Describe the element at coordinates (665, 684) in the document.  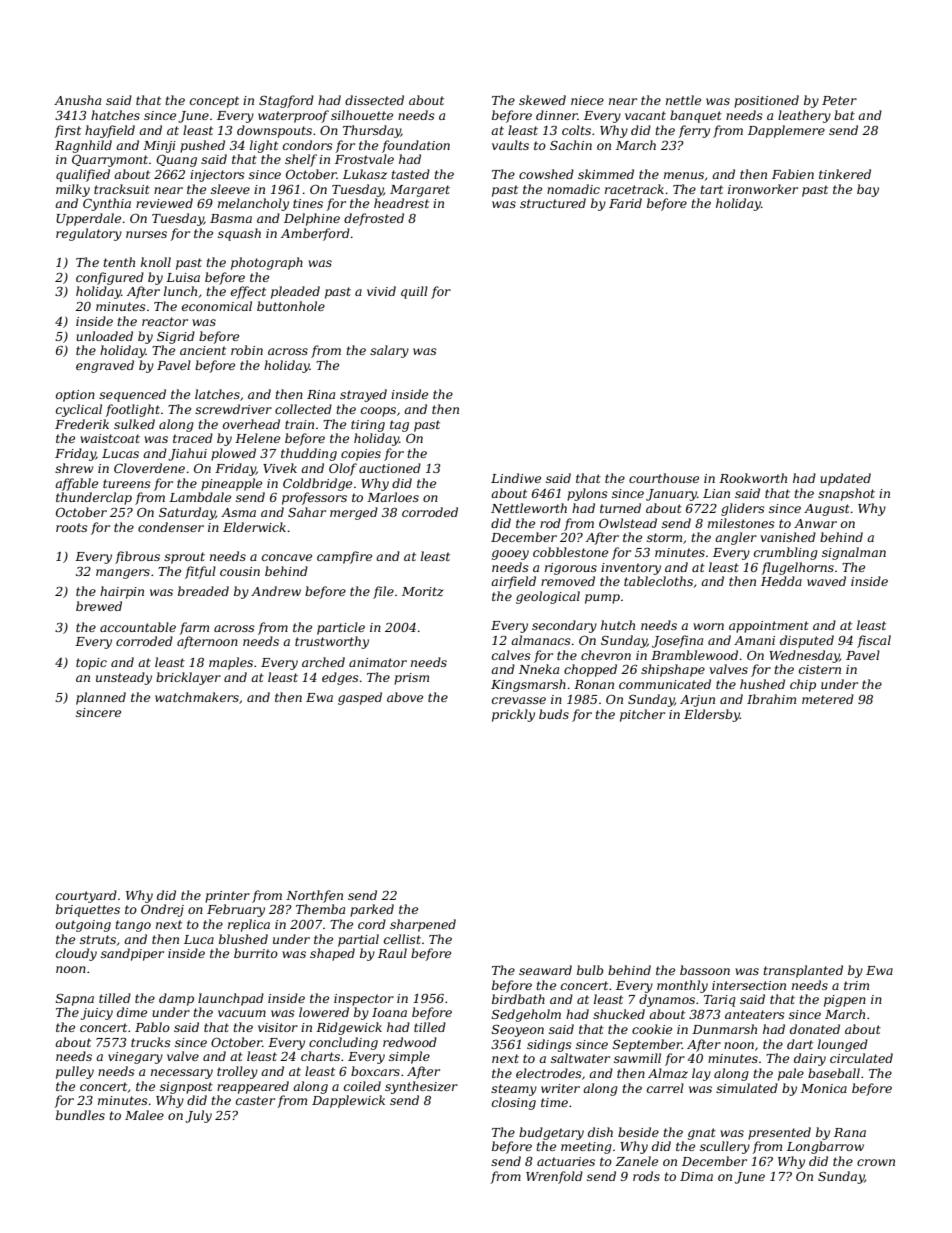
I see `communicated` at that location.
